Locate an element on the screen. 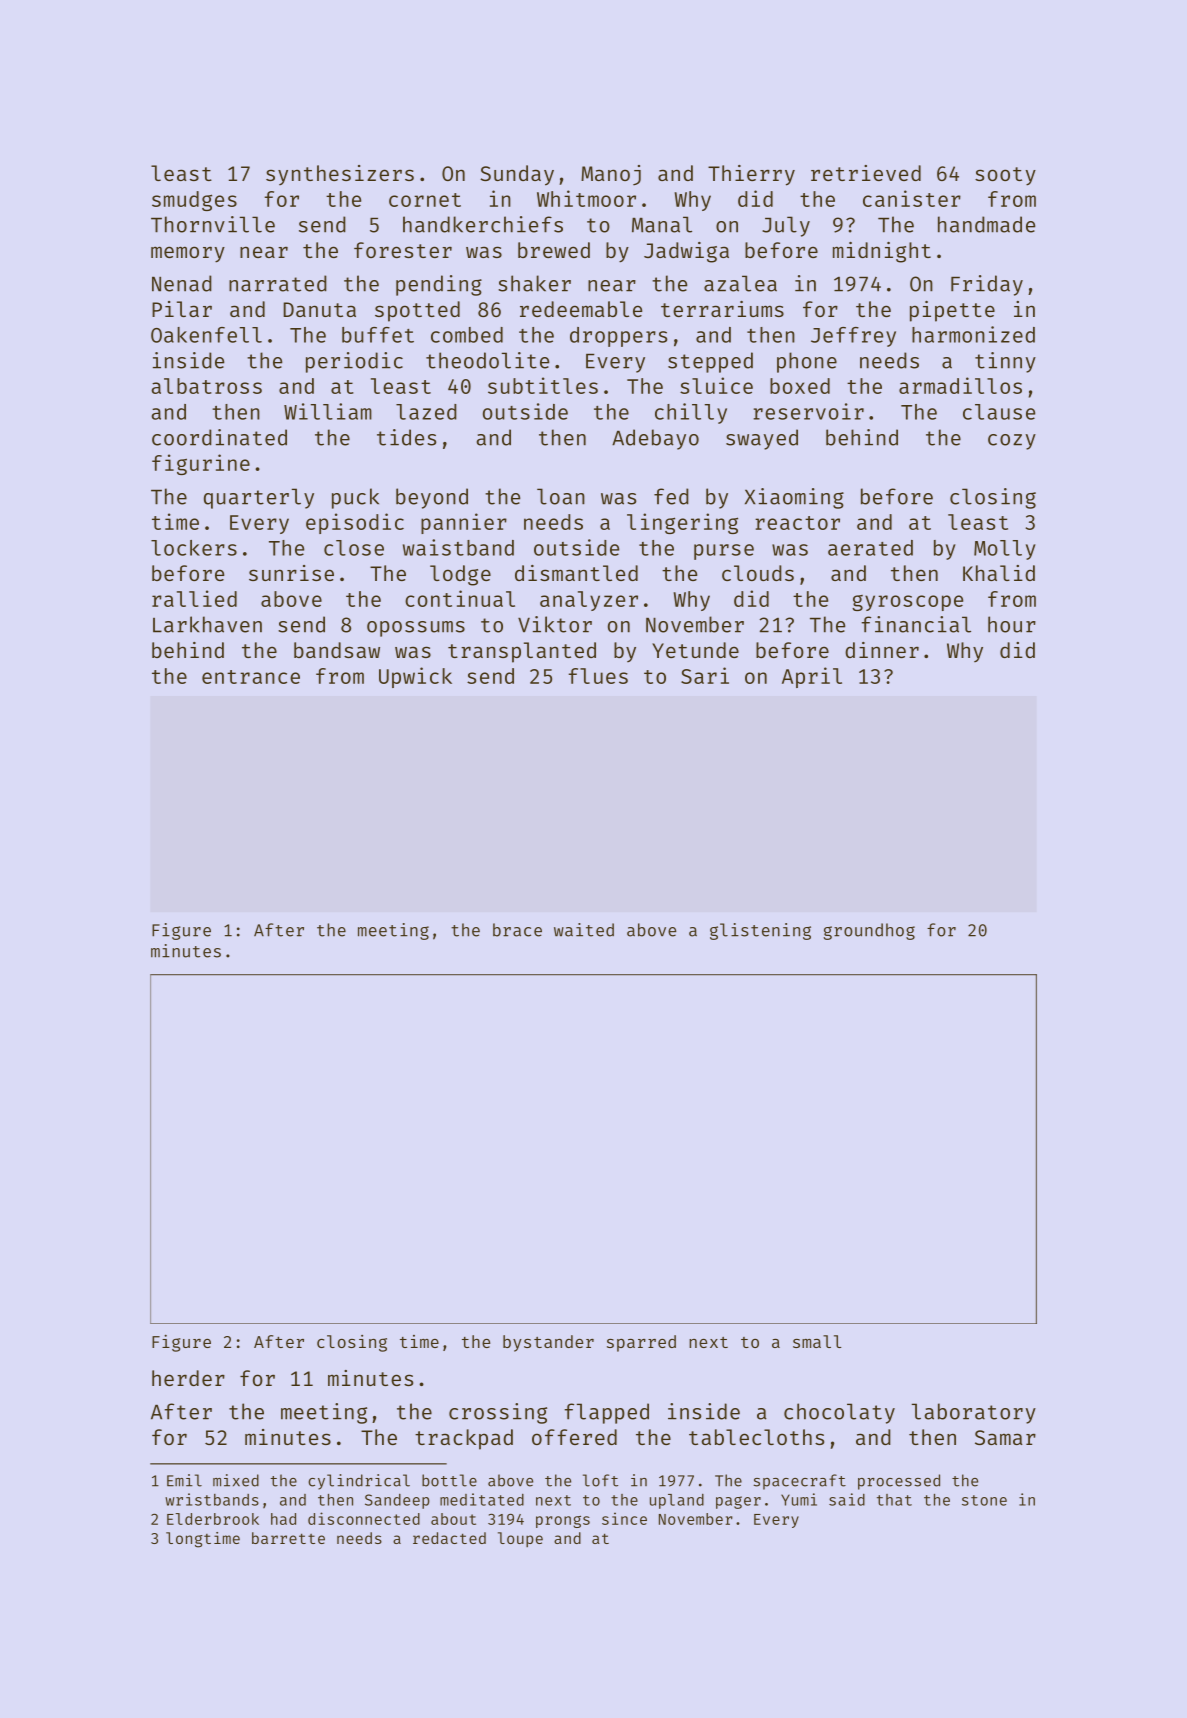 The image size is (1187, 1718). Oakenfell is located at coordinates (206, 335).
